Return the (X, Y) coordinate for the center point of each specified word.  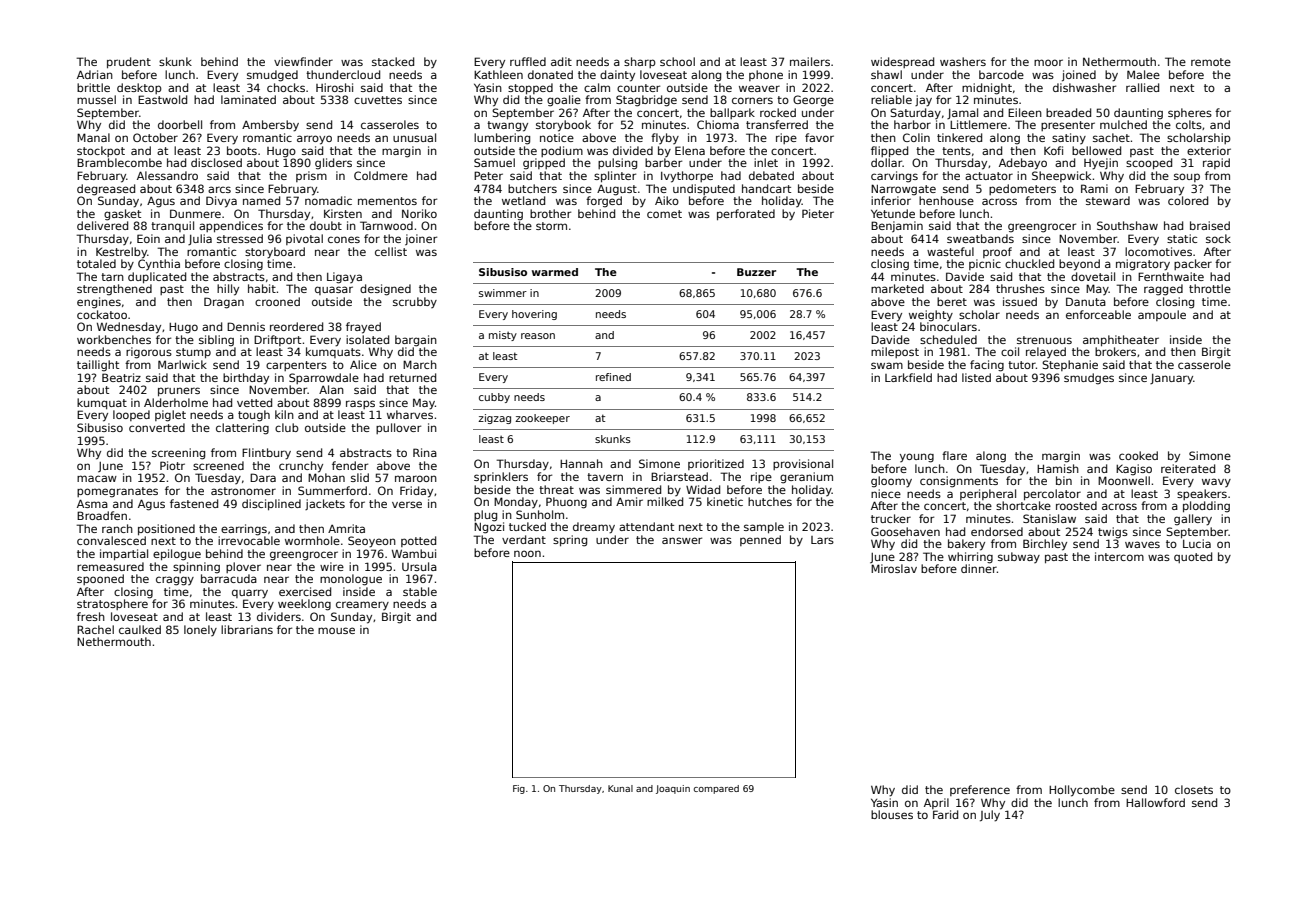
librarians (247, 629)
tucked (527, 526)
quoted (1193, 557)
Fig (519, 789)
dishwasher (1084, 87)
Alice (363, 364)
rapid (1216, 163)
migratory (1143, 265)
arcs (219, 189)
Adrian (95, 74)
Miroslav (894, 568)
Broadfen (102, 515)
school (677, 61)
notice (557, 137)
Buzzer (756, 272)
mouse (336, 630)
